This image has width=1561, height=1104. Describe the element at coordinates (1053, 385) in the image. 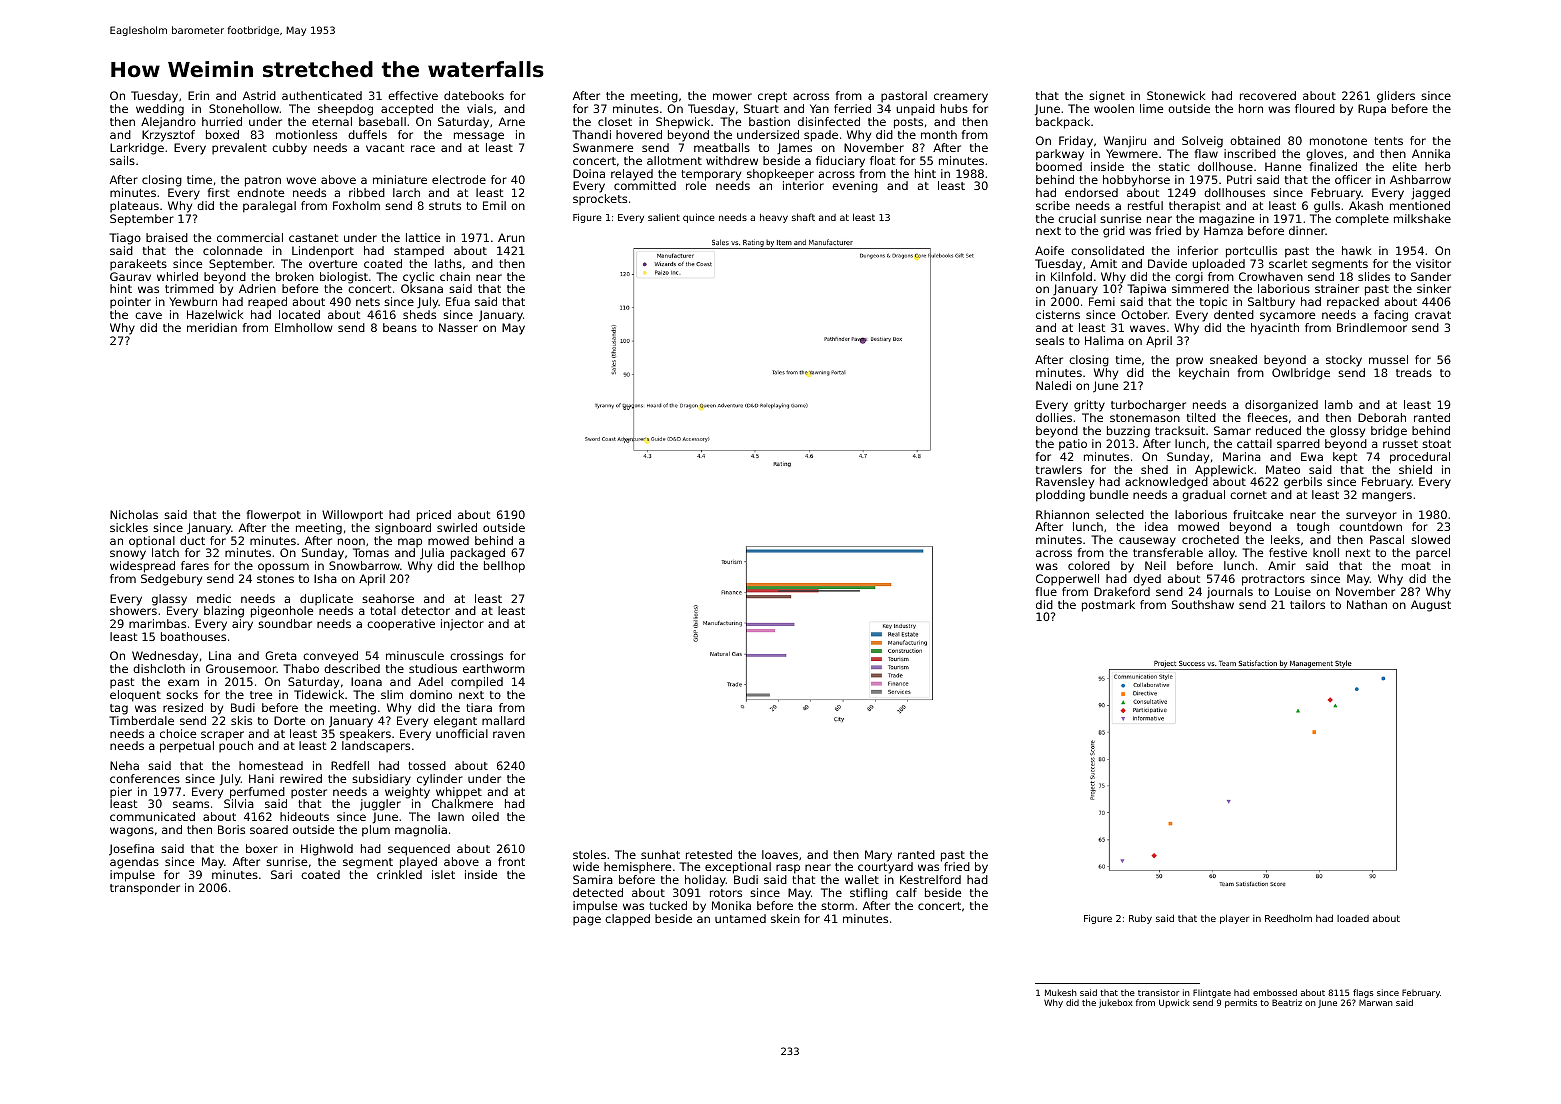

I see `Naledi` at that location.
